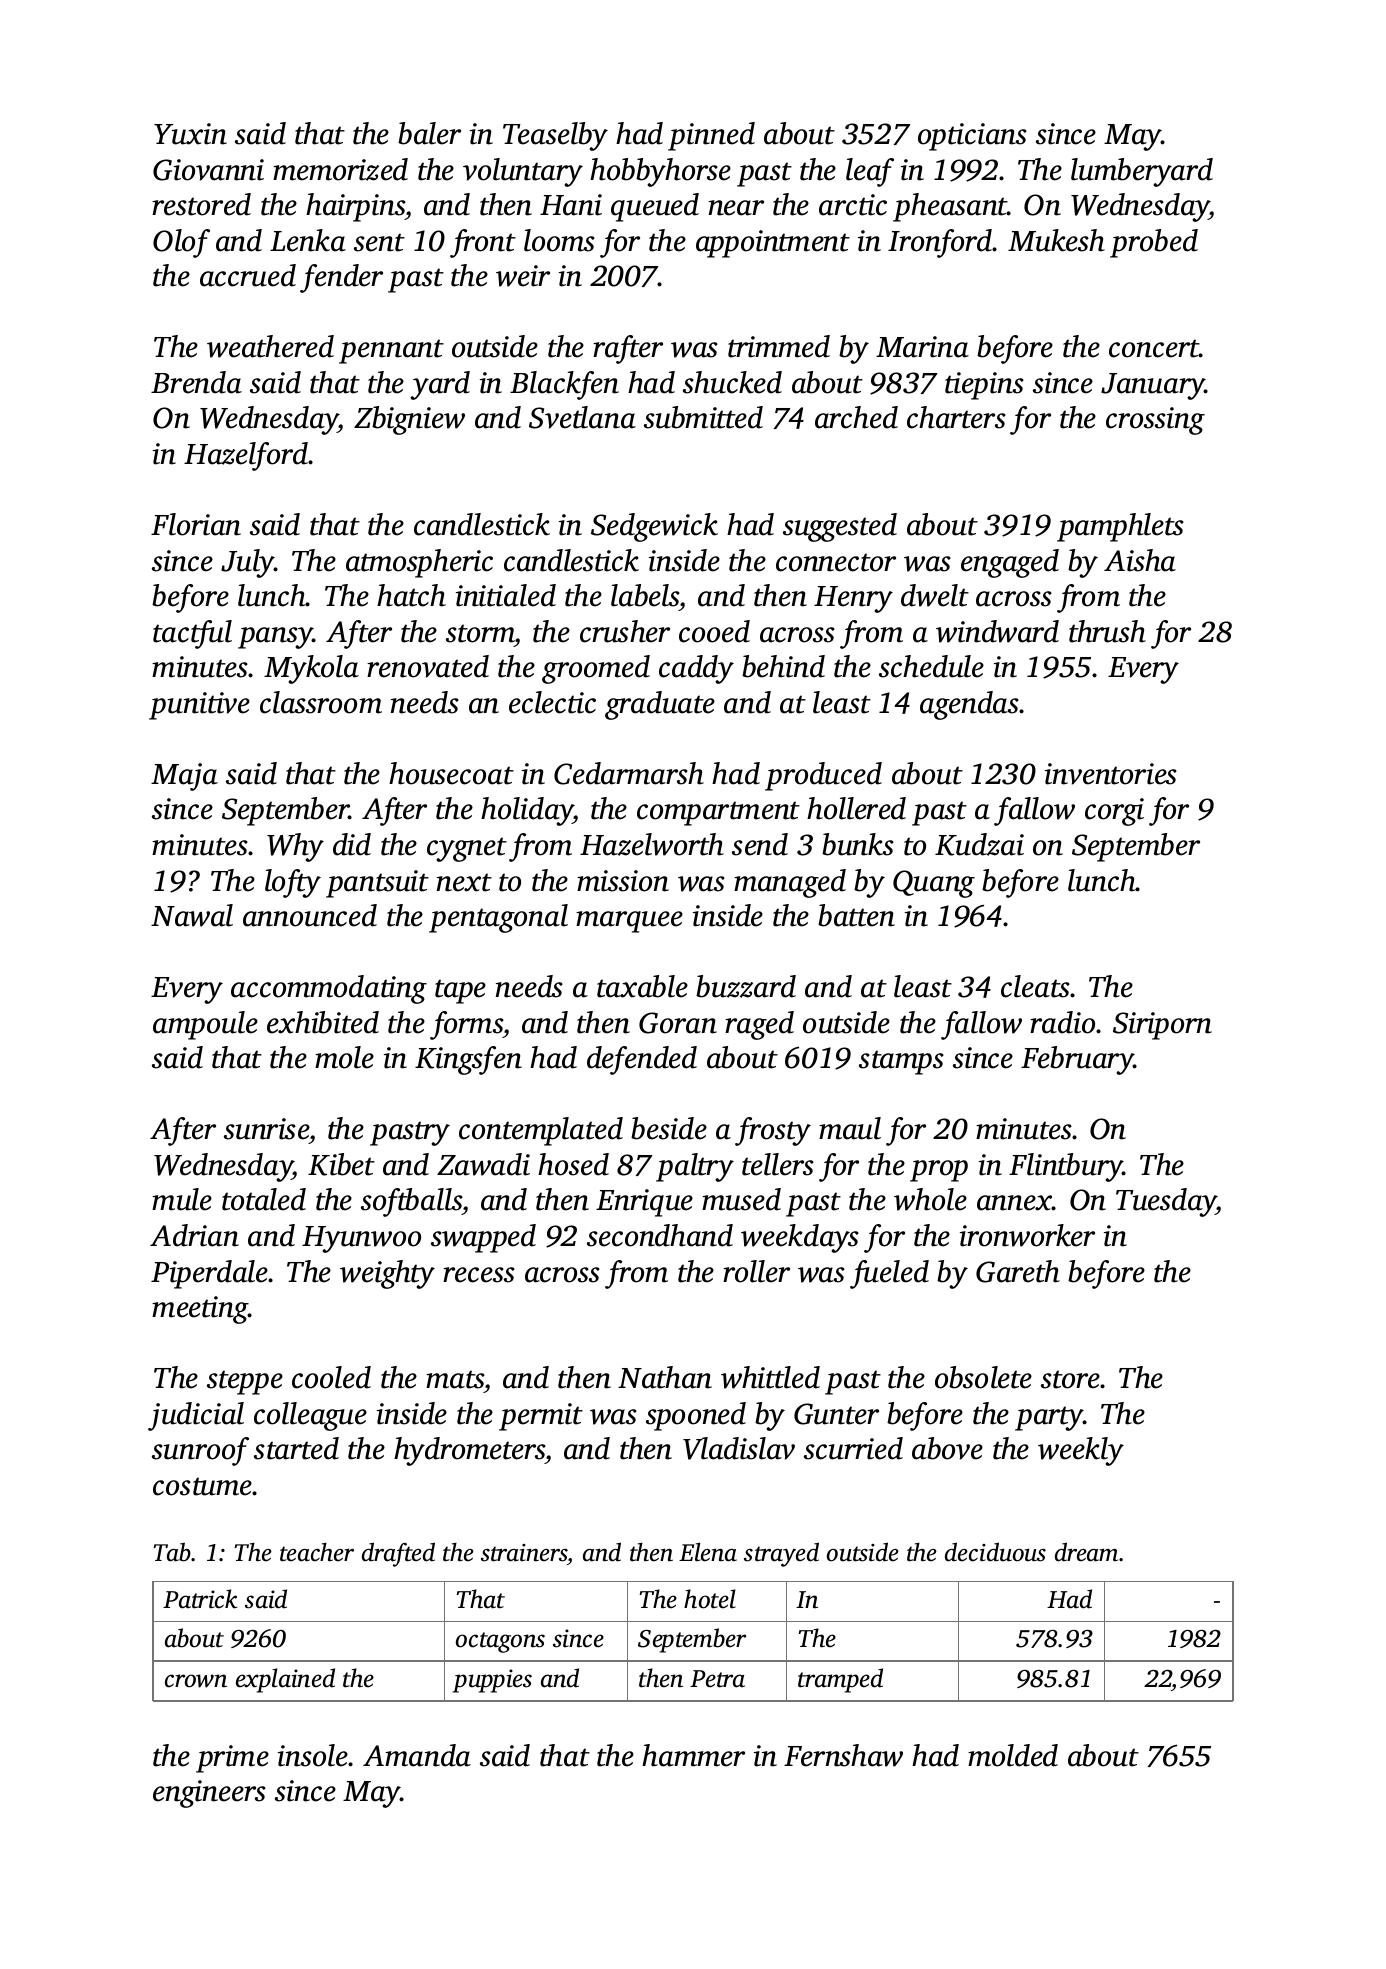  What do you see at coordinates (840, 1680) in the document?
I see `tramped` at bounding box center [840, 1680].
